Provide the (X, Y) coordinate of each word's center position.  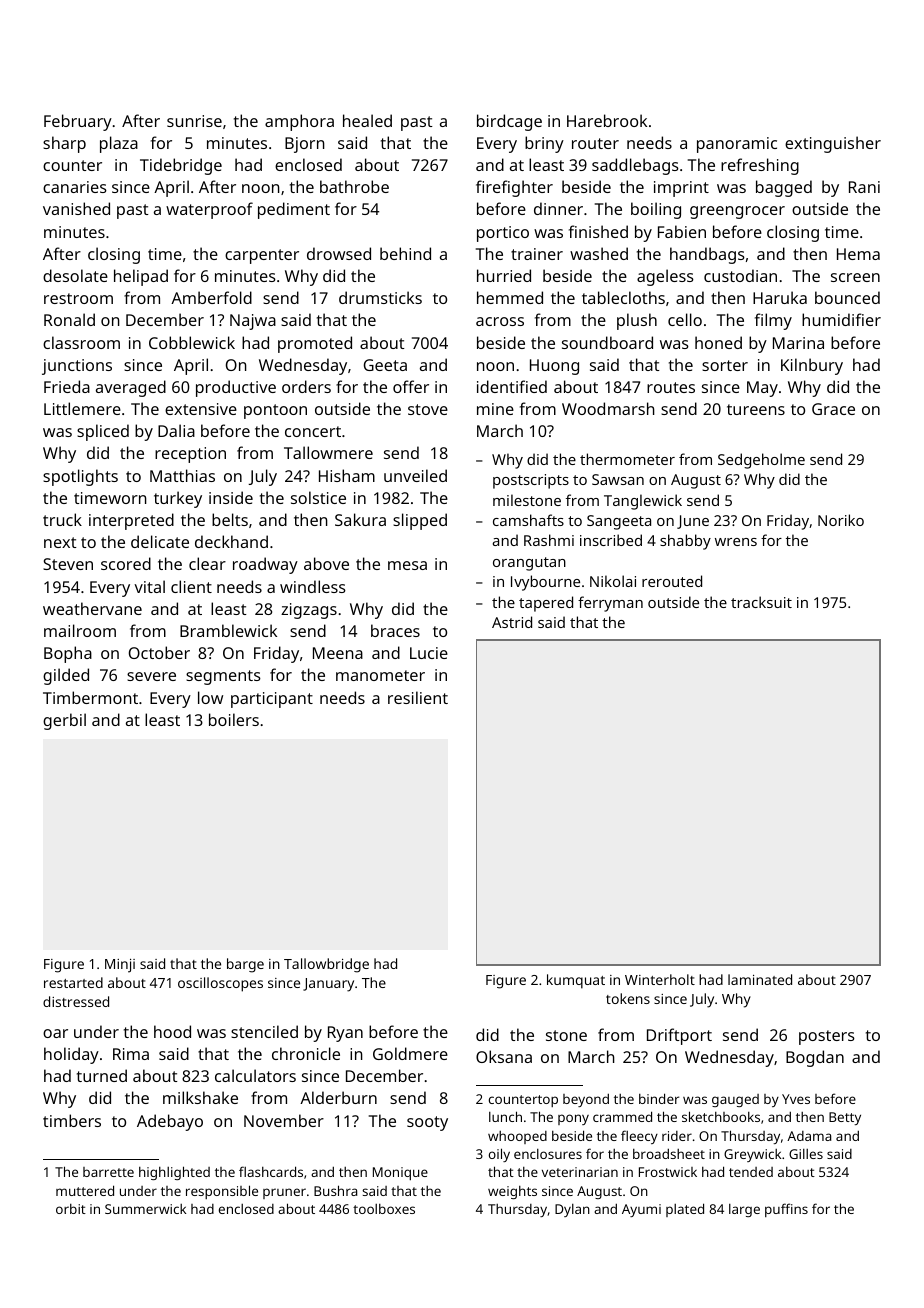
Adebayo (170, 1122)
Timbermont (90, 697)
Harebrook (607, 120)
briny (544, 144)
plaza (119, 144)
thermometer (627, 459)
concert (313, 431)
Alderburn (338, 1097)
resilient (418, 697)
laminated (760, 979)
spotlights (80, 477)
